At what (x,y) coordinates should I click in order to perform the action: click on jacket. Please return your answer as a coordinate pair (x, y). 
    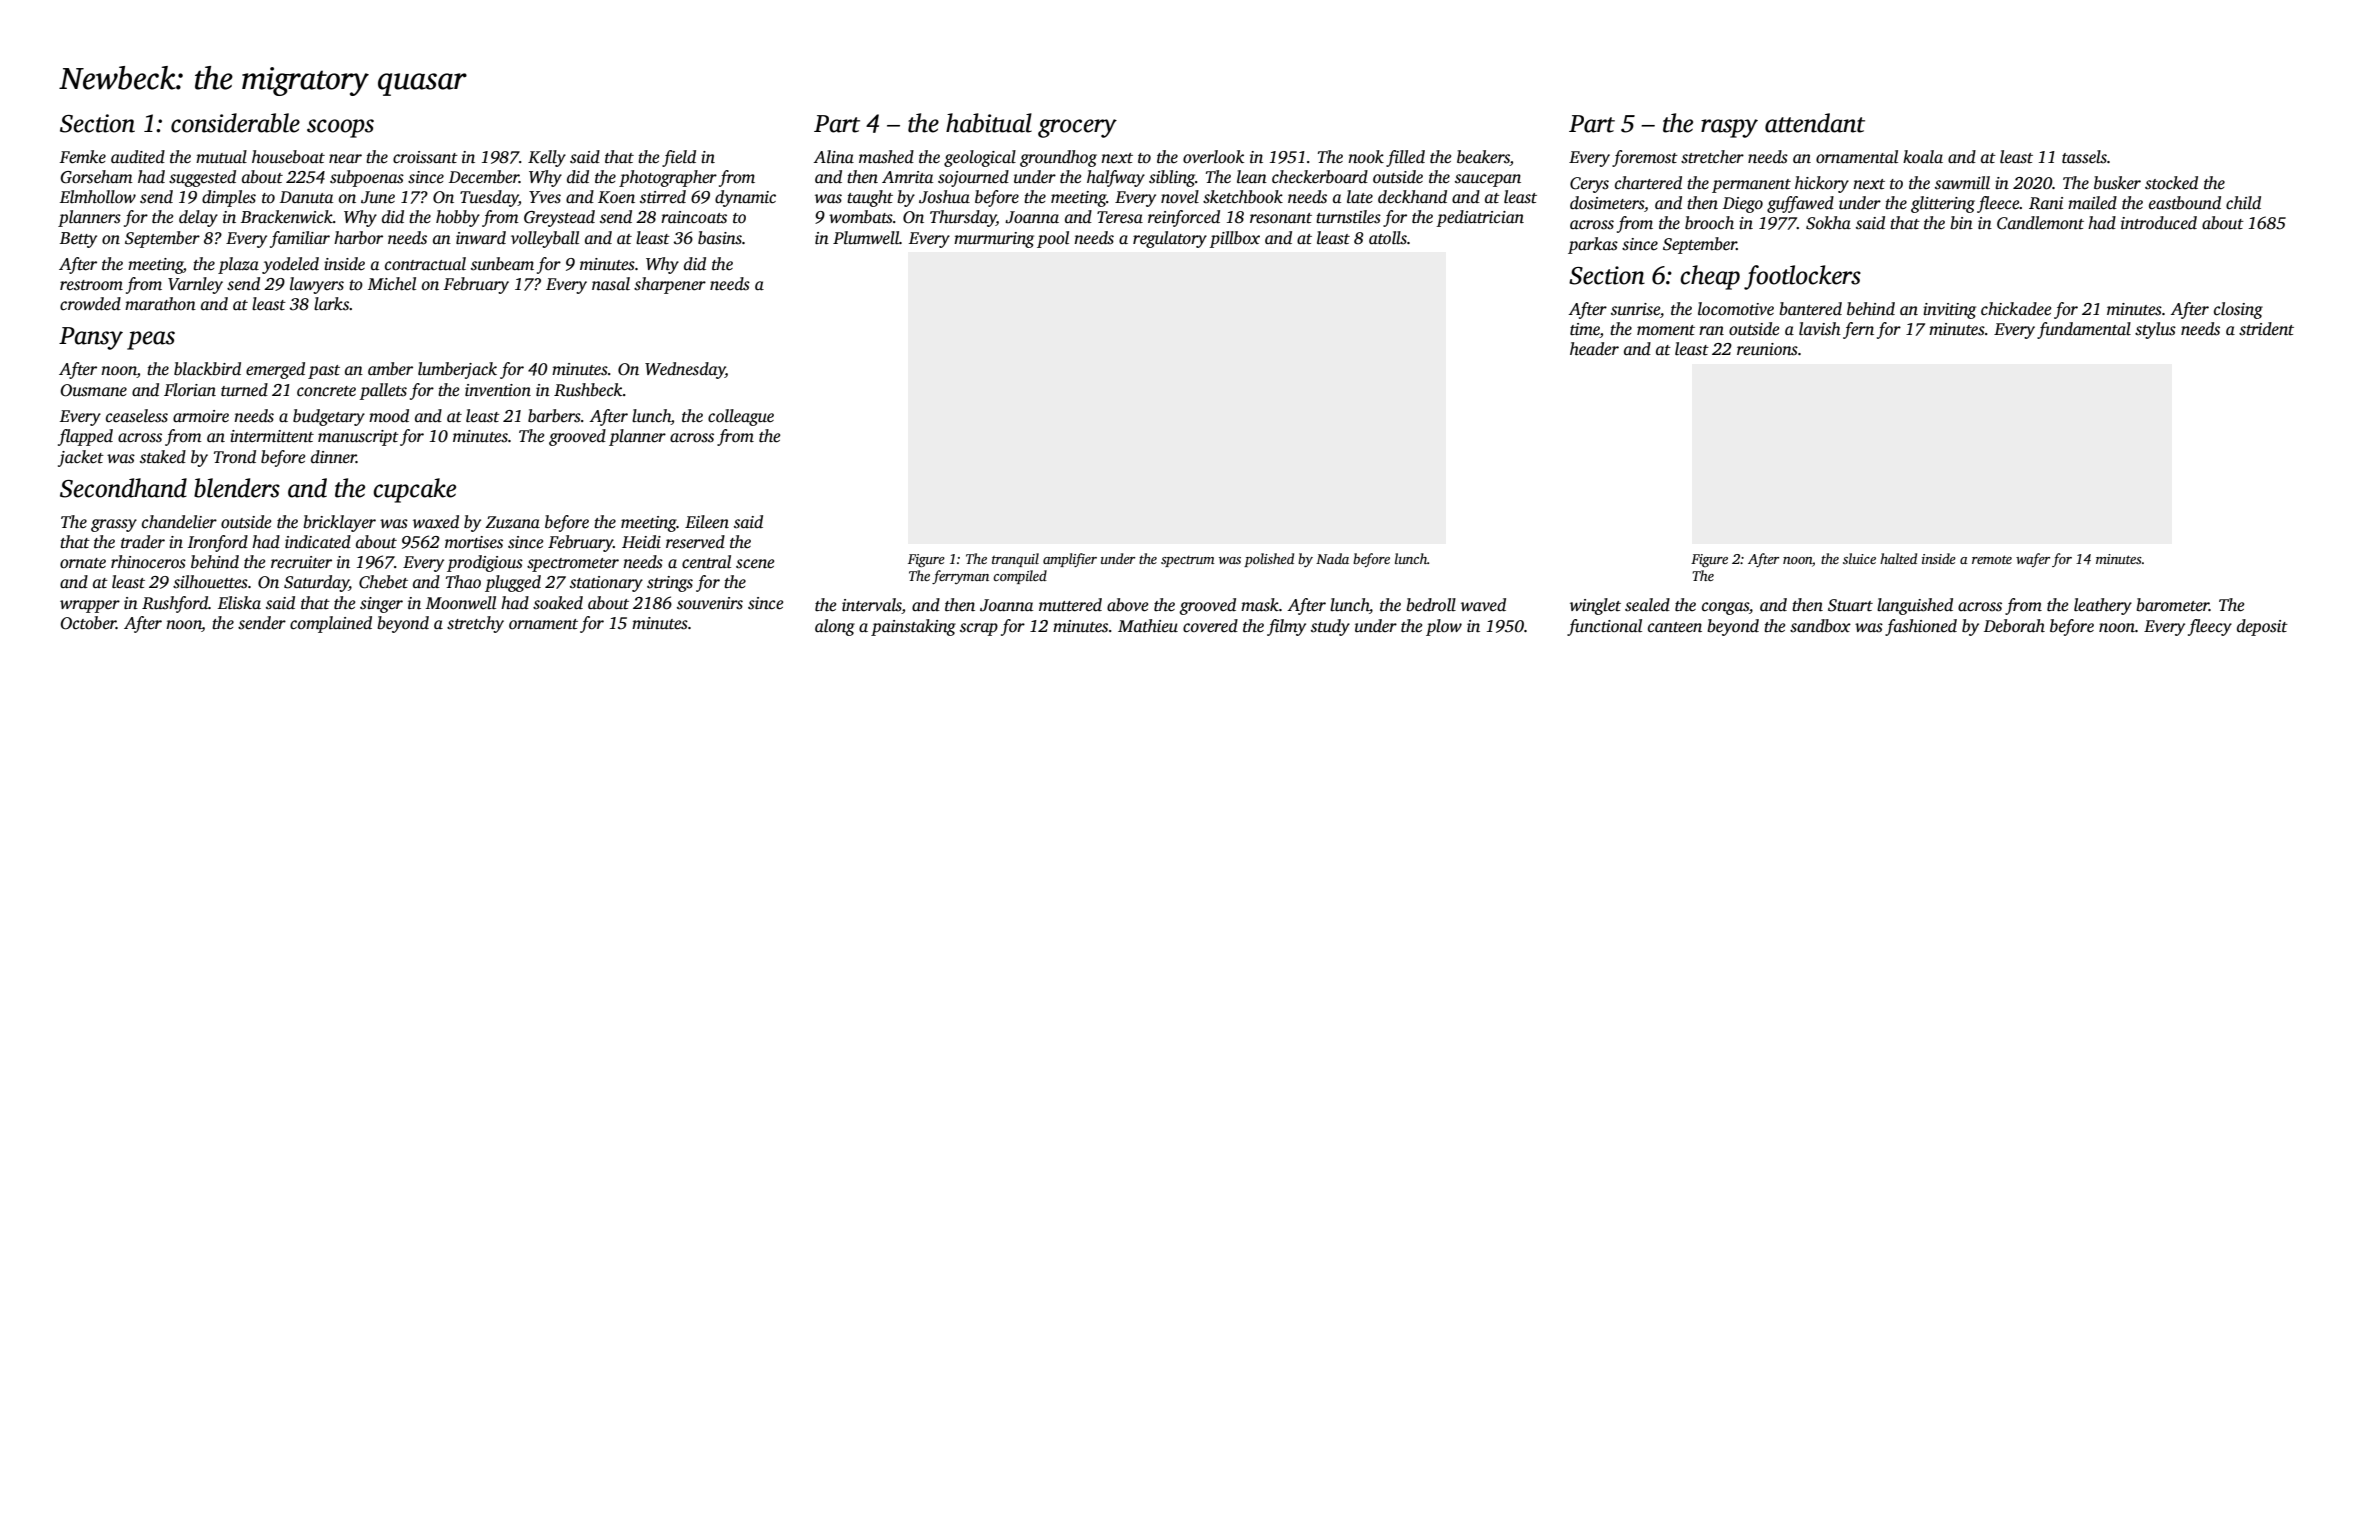
    Looking at the image, I should click on (81, 458).
